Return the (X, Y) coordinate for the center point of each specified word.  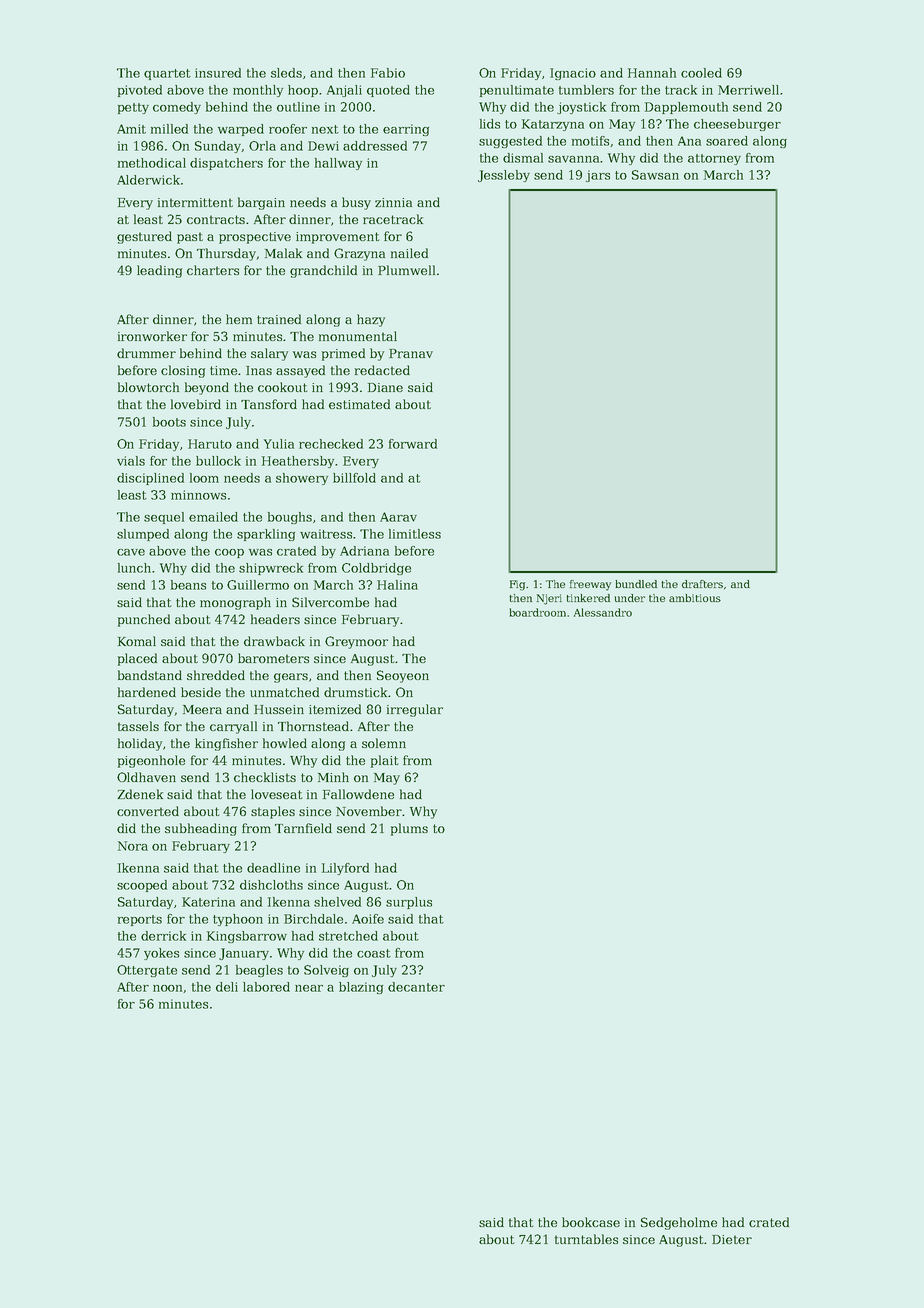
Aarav (398, 517)
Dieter (732, 1239)
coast (374, 953)
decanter (416, 987)
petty (133, 108)
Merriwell (748, 90)
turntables (586, 1239)
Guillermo (258, 585)
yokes (161, 954)
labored (266, 987)
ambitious (695, 598)
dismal (523, 158)
